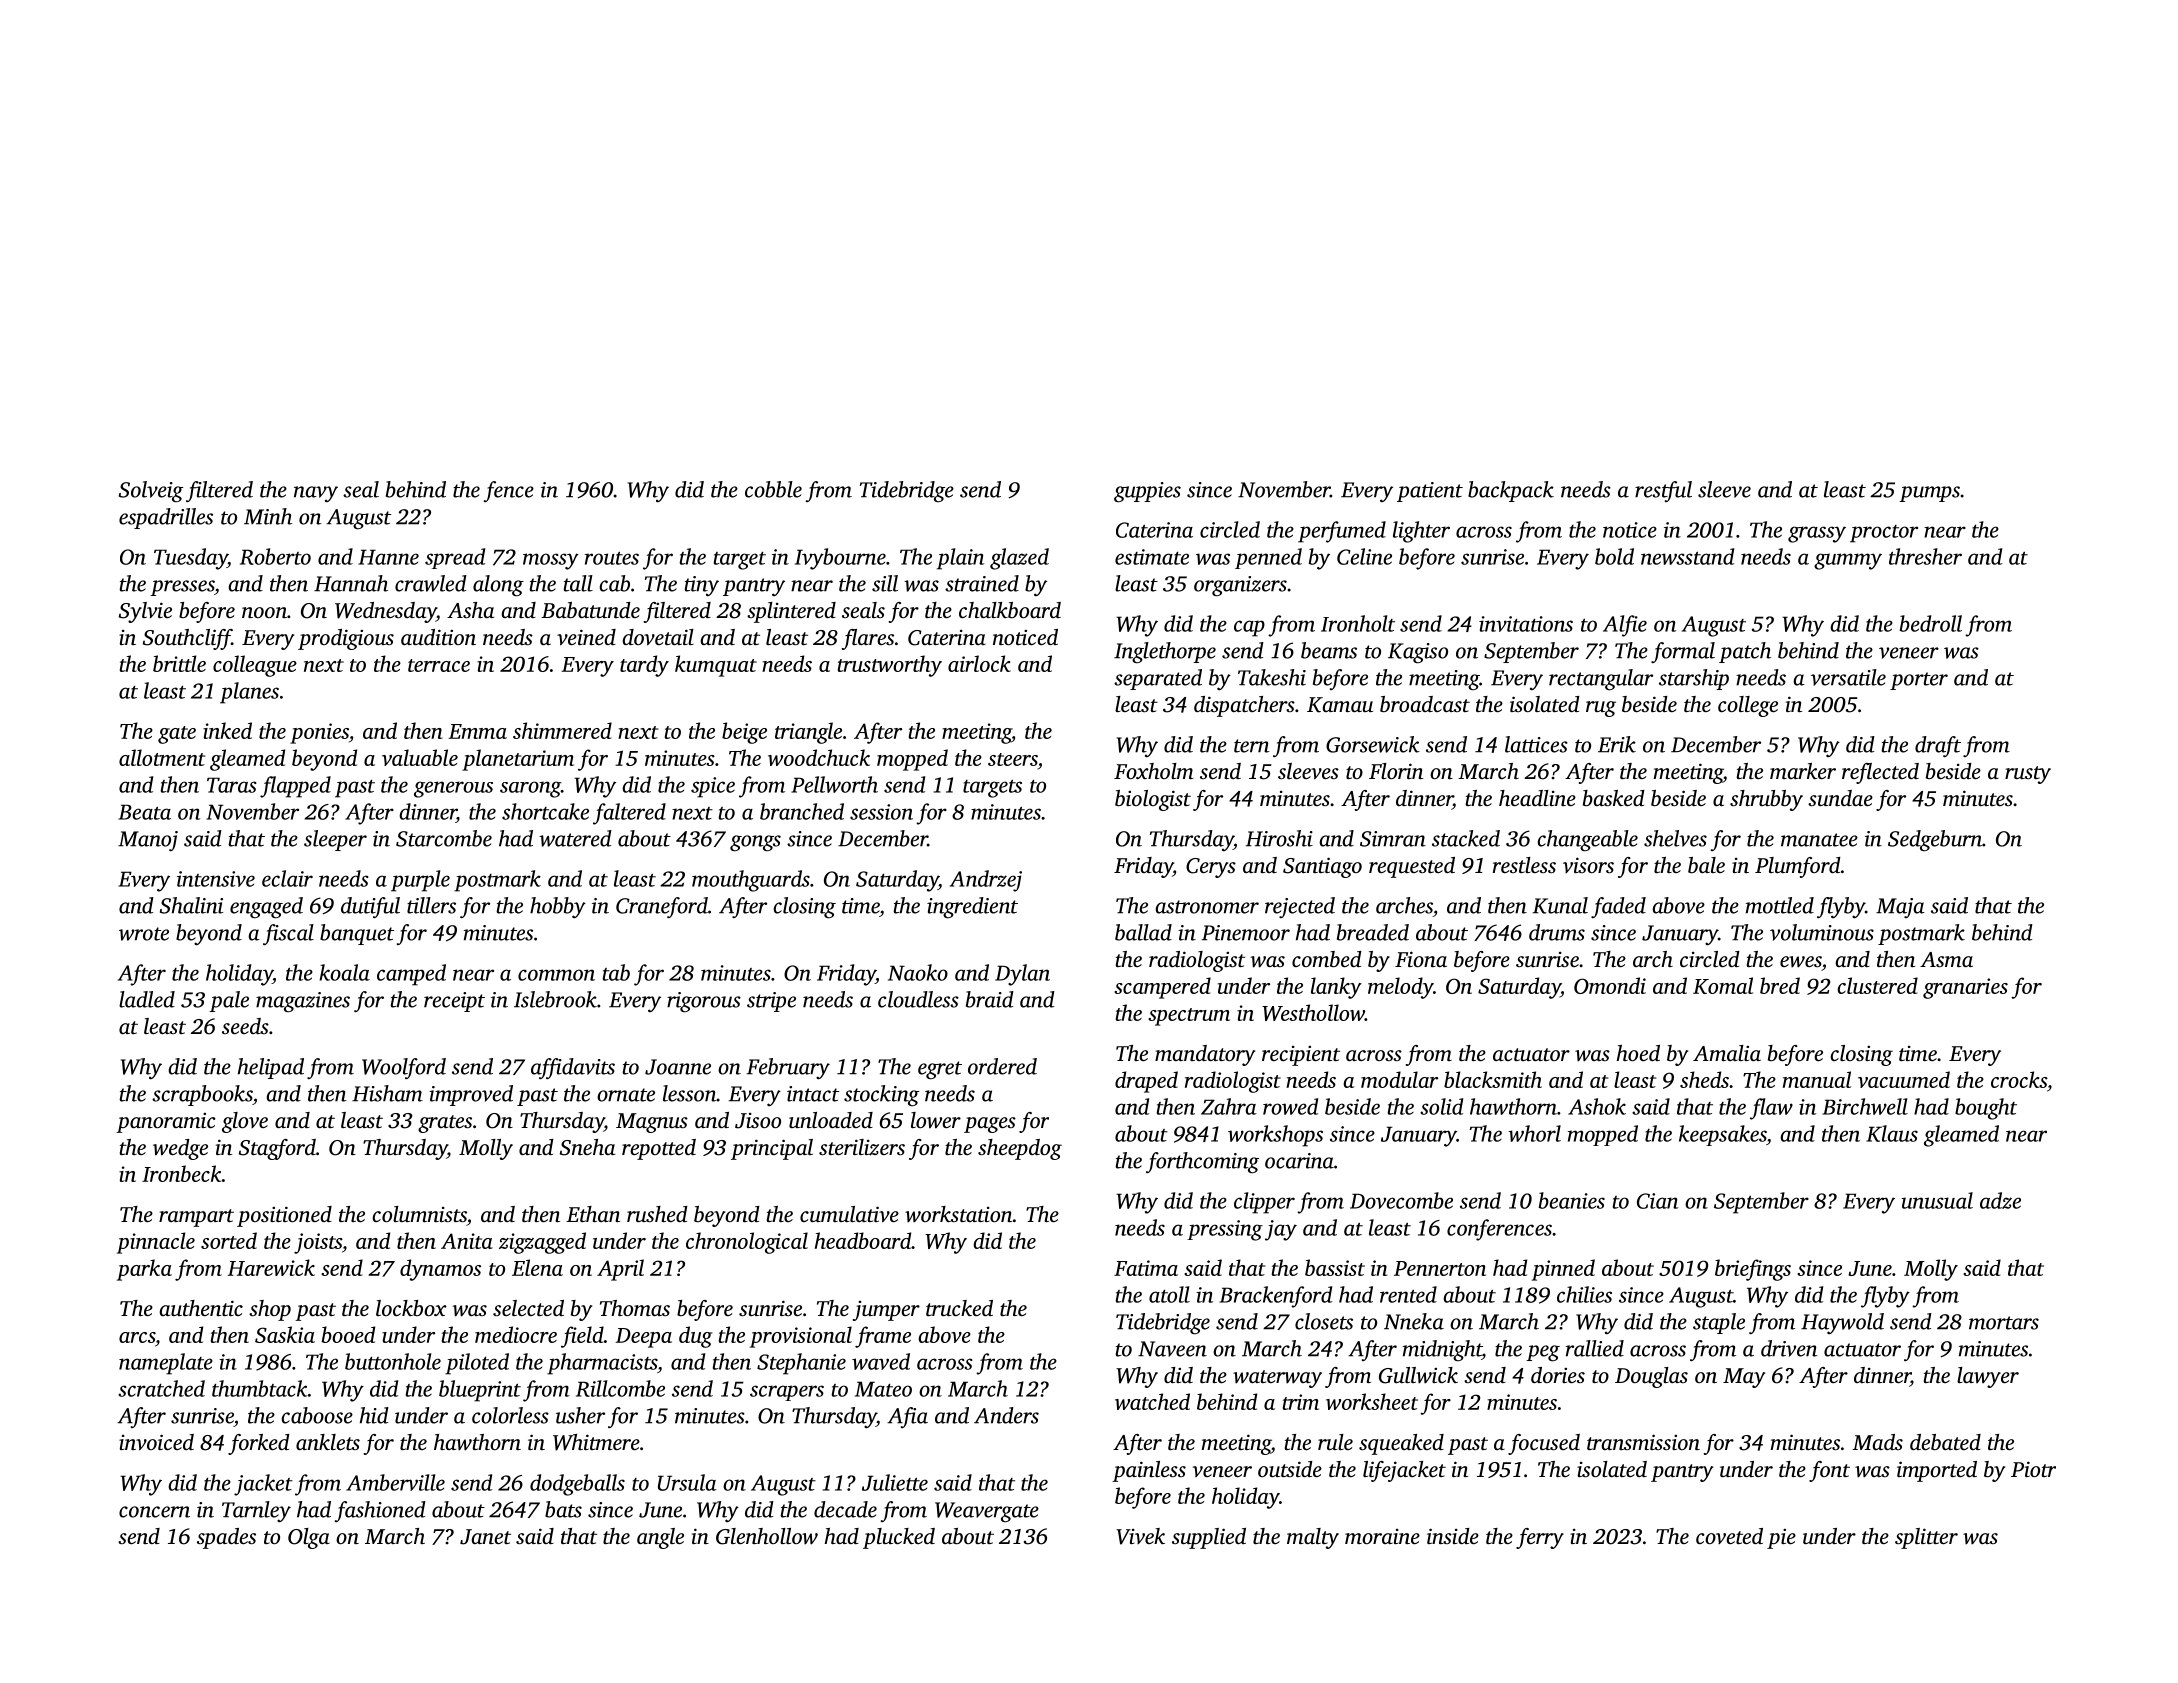 The image size is (2178, 1683). Describe the element at coordinates (1638, 1053) in the screenshot. I see `hoed` at that location.
